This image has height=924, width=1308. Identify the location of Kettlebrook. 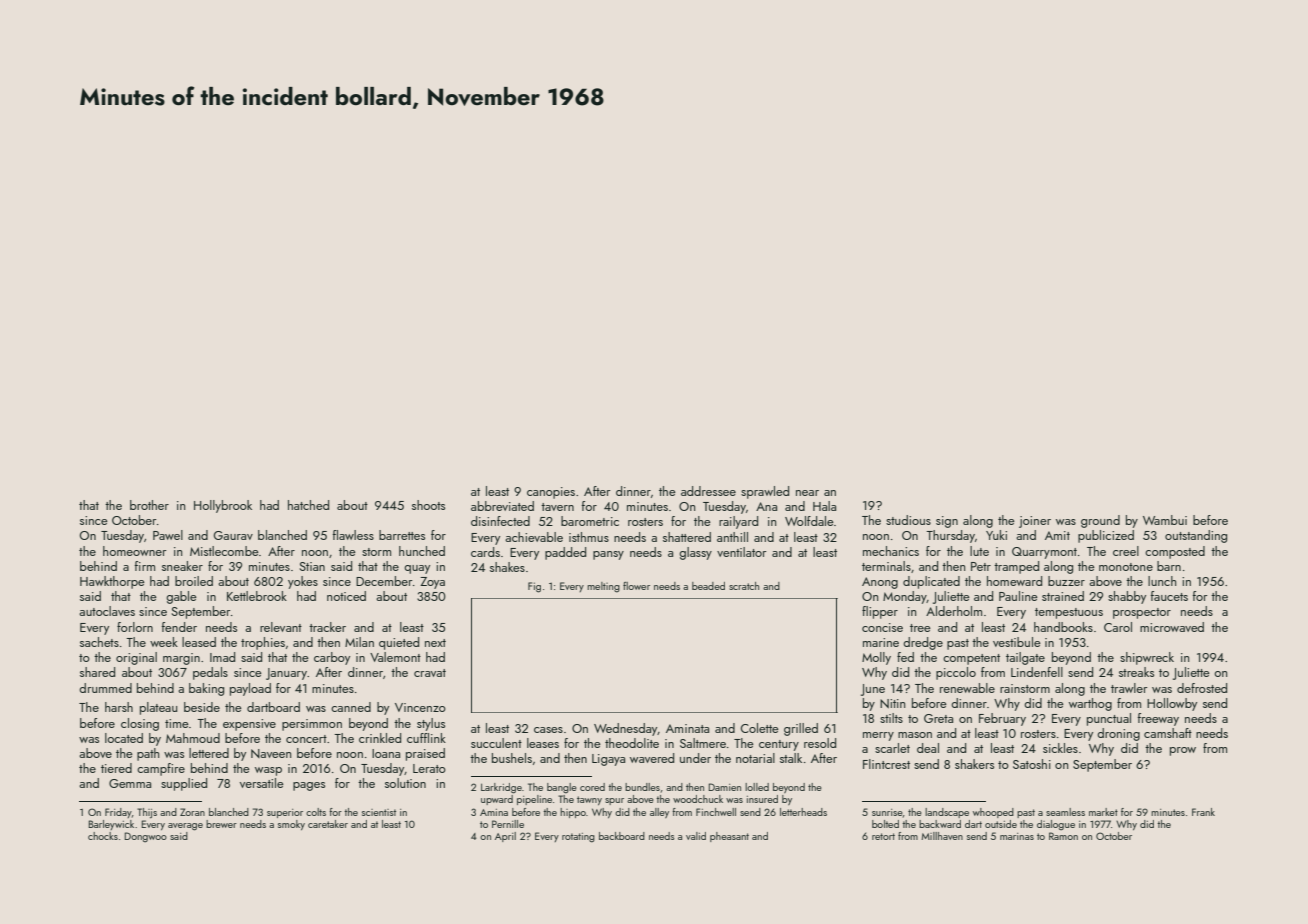
(257, 596).
